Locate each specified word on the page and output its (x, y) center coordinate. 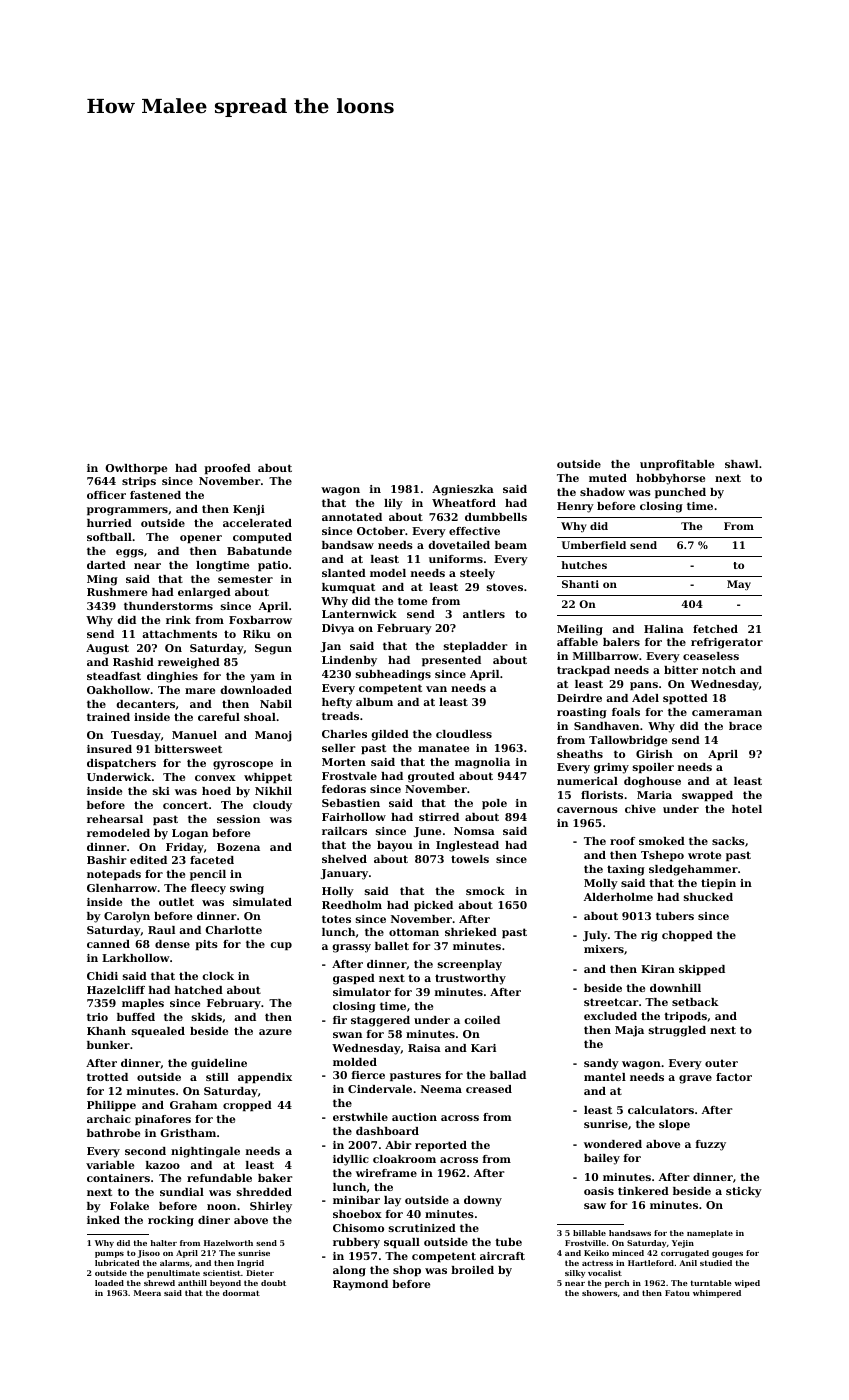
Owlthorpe (136, 469)
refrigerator (727, 643)
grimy (611, 768)
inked (103, 1220)
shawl (741, 464)
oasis (599, 1191)
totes (336, 919)
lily (393, 504)
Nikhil (273, 791)
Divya (338, 629)
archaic (109, 1119)
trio (97, 1017)
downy (483, 1201)
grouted (431, 777)
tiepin (718, 884)
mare (200, 691)
